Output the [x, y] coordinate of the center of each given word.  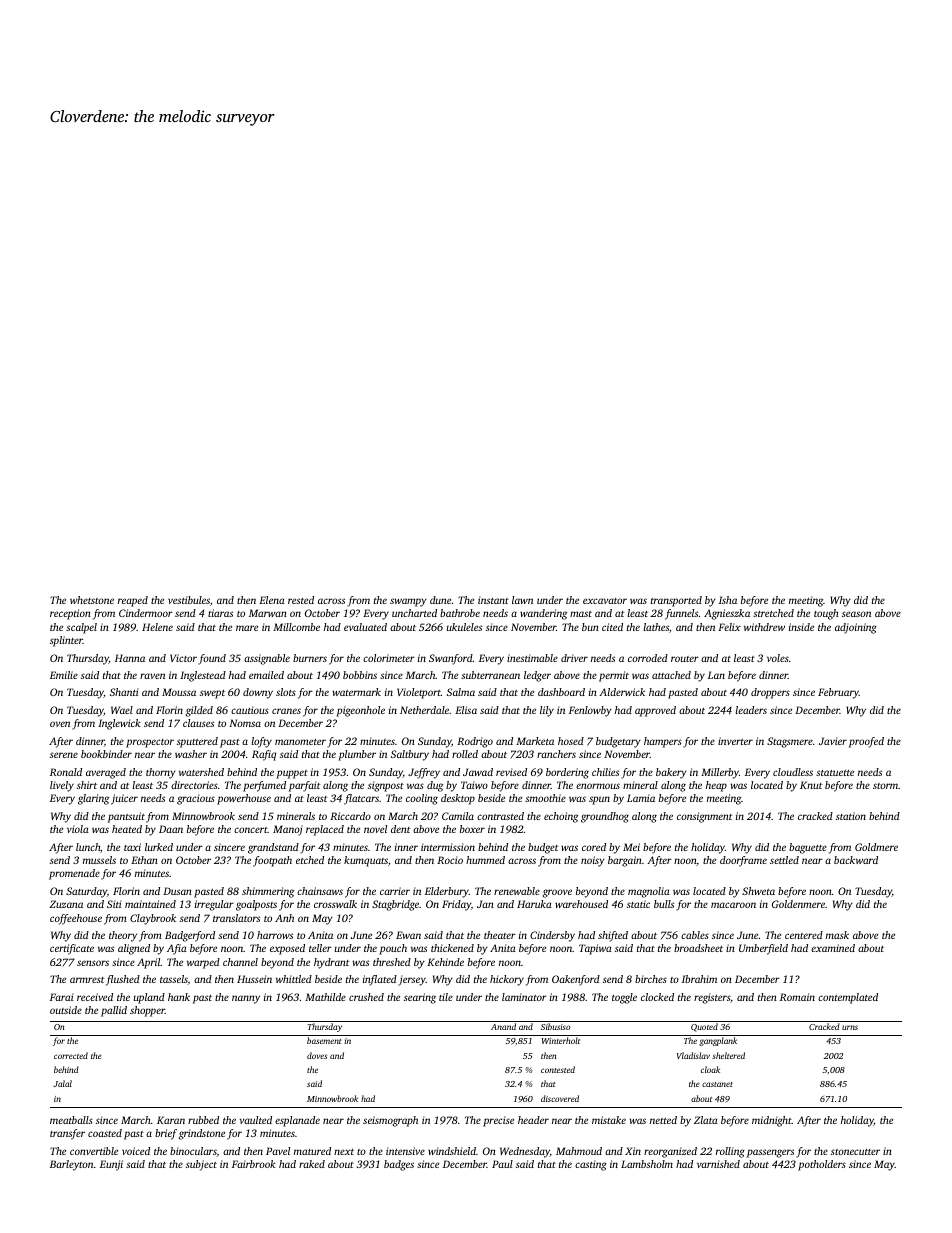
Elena [272, 600]
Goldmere [876, 847]
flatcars [361, 799]
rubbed [203, 1120]
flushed [123, 980]
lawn [522, 600]
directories [194, 785]
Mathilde [325, 997]
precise [498, 1121]
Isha [728, 600]
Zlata [706, 1120]
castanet [717, 1084]
